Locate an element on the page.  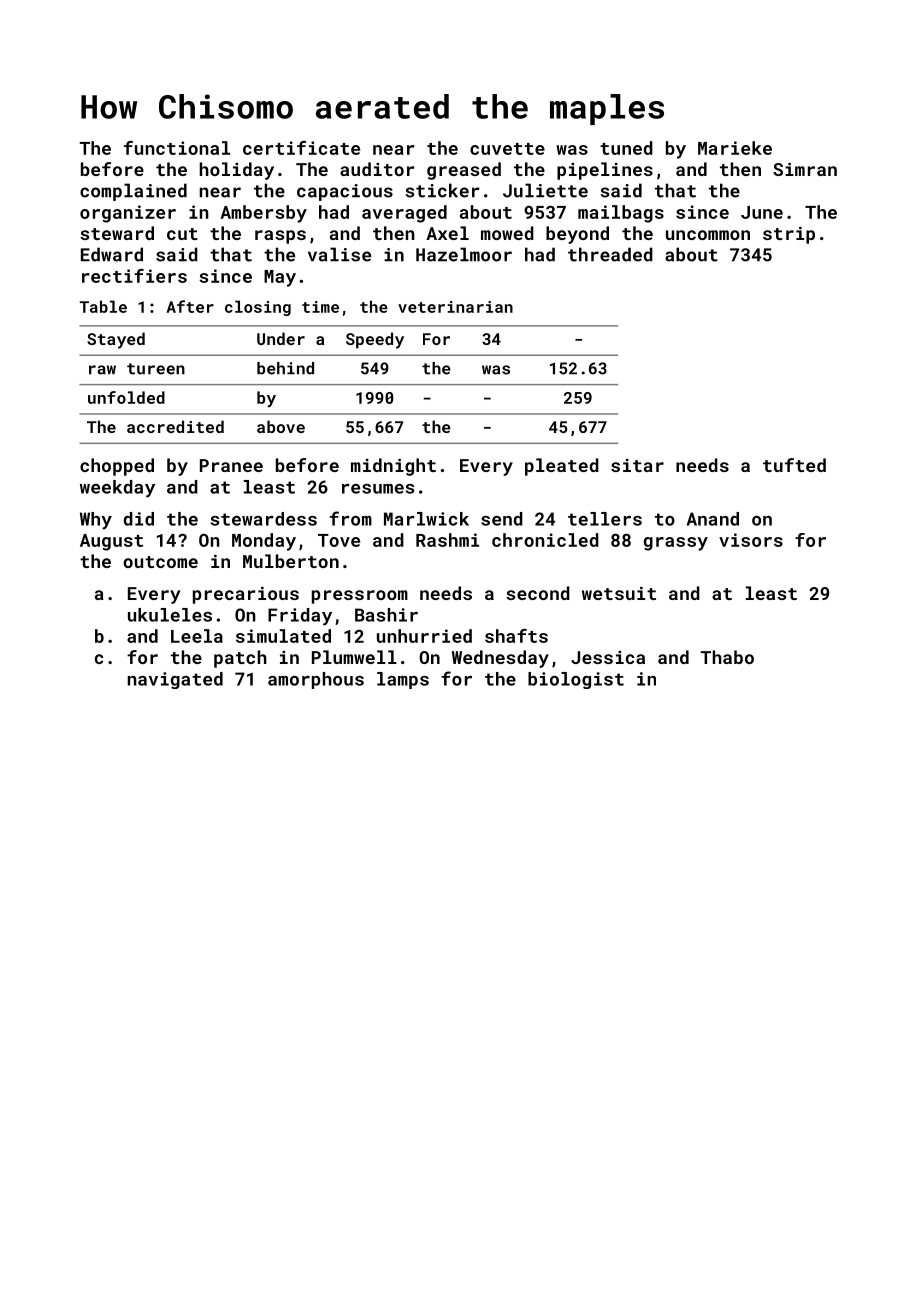
sitar is located at coordinates (637, 465).
